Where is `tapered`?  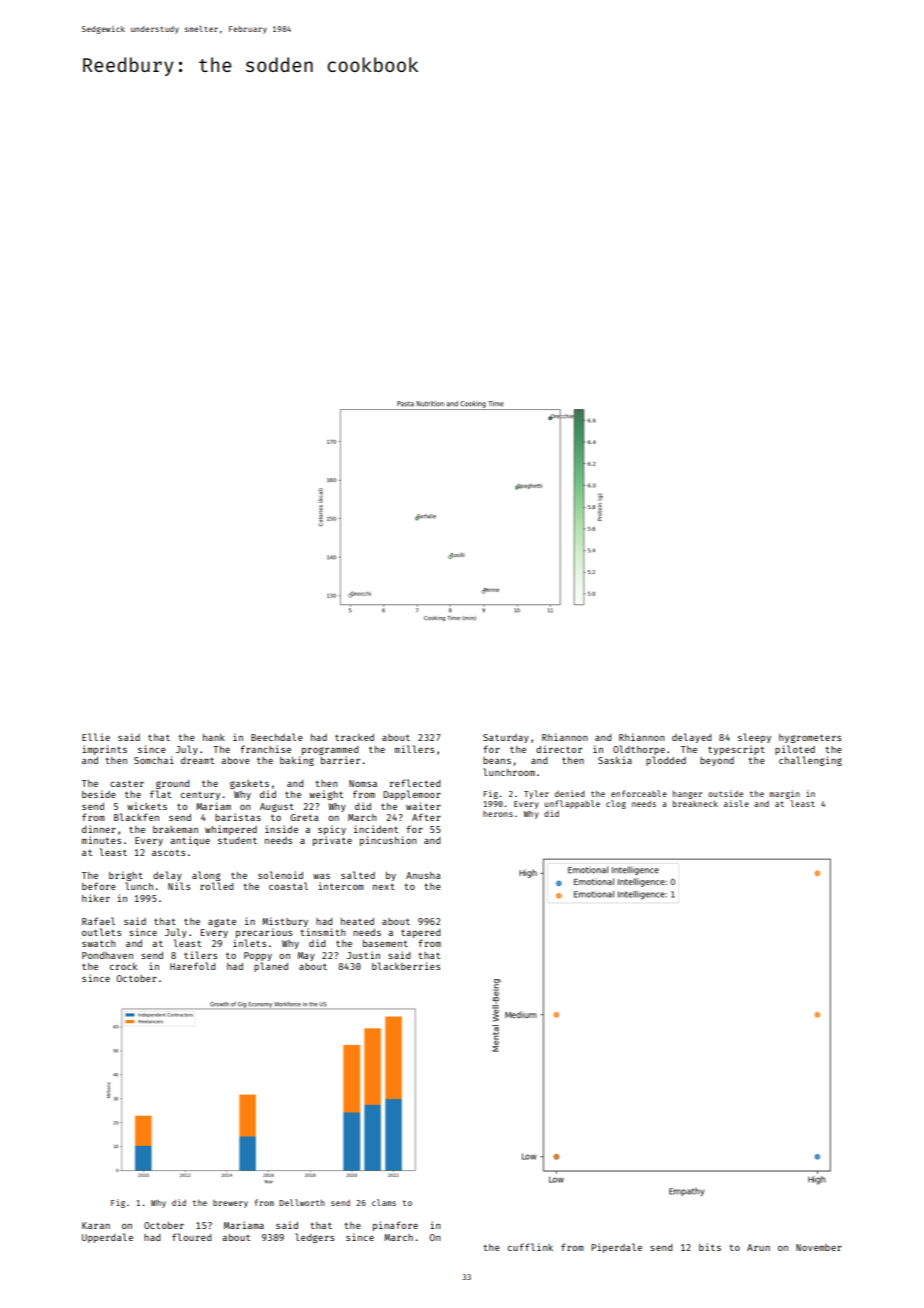
tapered is located at coordinates (421, 933).
